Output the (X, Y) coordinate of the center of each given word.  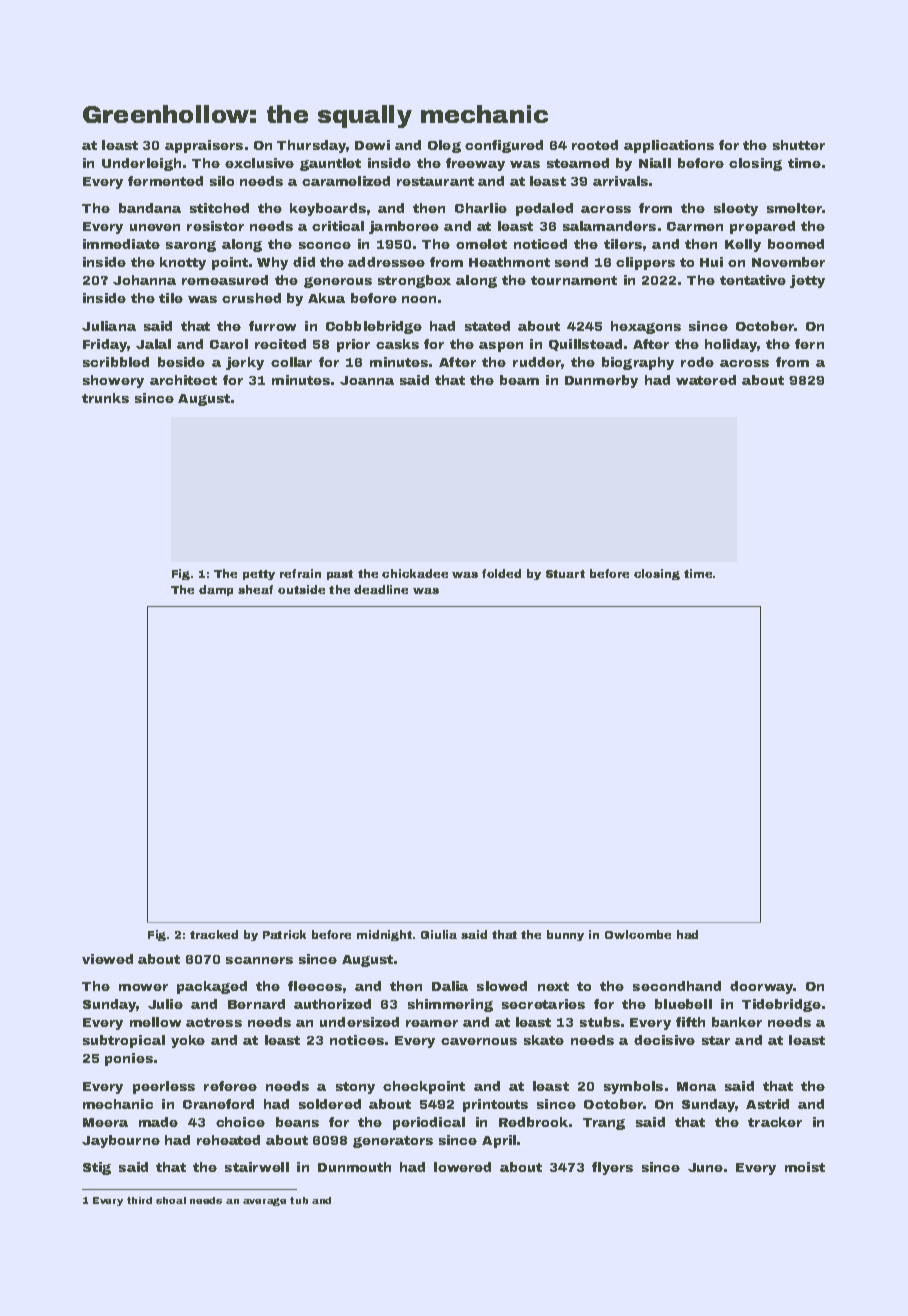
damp (216, 590)
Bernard (256, 1004)
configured (504, 146)
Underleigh (141, 164)
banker (737, 1022)
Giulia (439, 934)
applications (669, 146)
